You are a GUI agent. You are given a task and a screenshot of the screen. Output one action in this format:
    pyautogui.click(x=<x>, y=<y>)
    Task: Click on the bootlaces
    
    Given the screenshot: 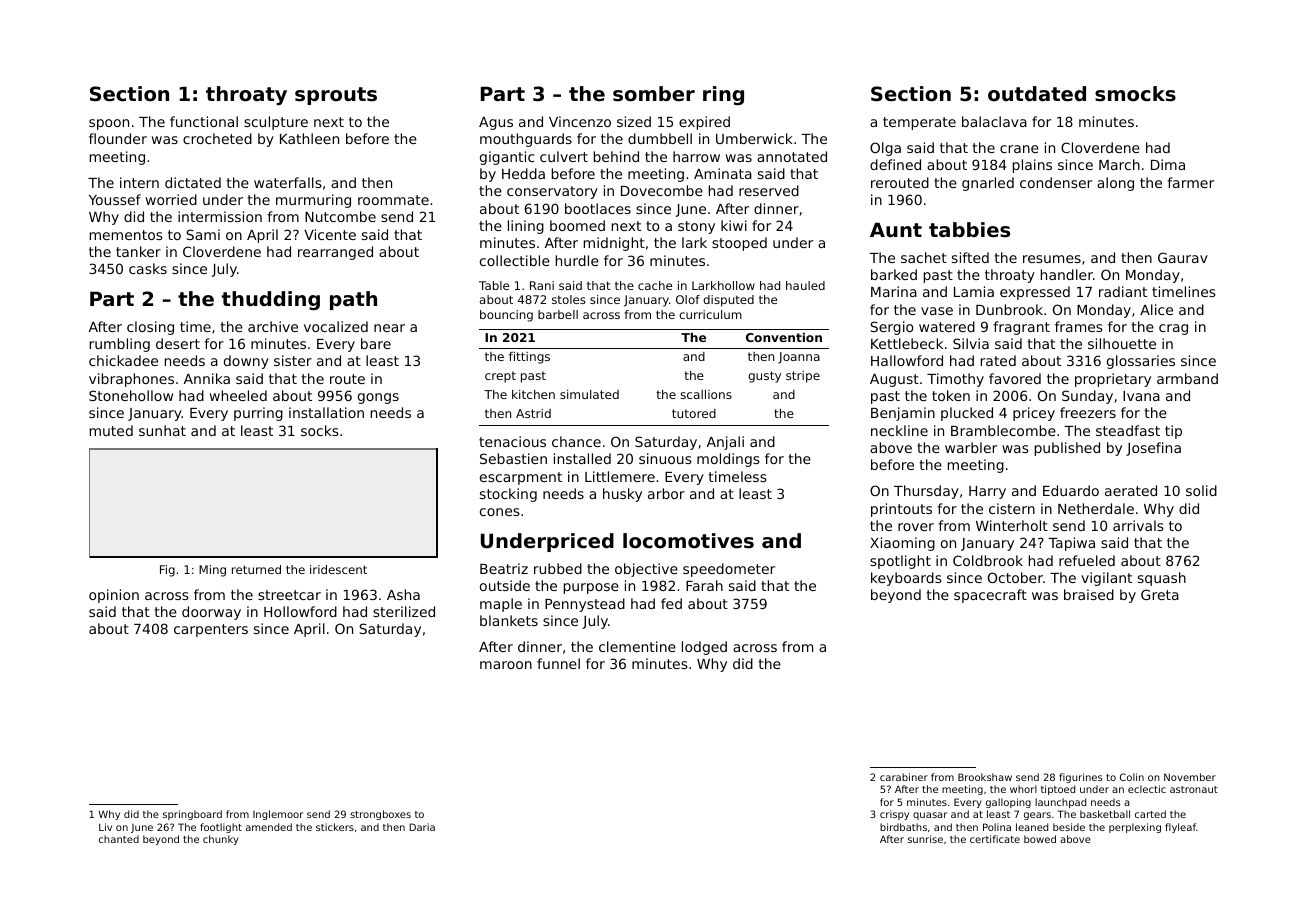 What is the action you would take?
    pyautogui.click(x=598, y=208)
